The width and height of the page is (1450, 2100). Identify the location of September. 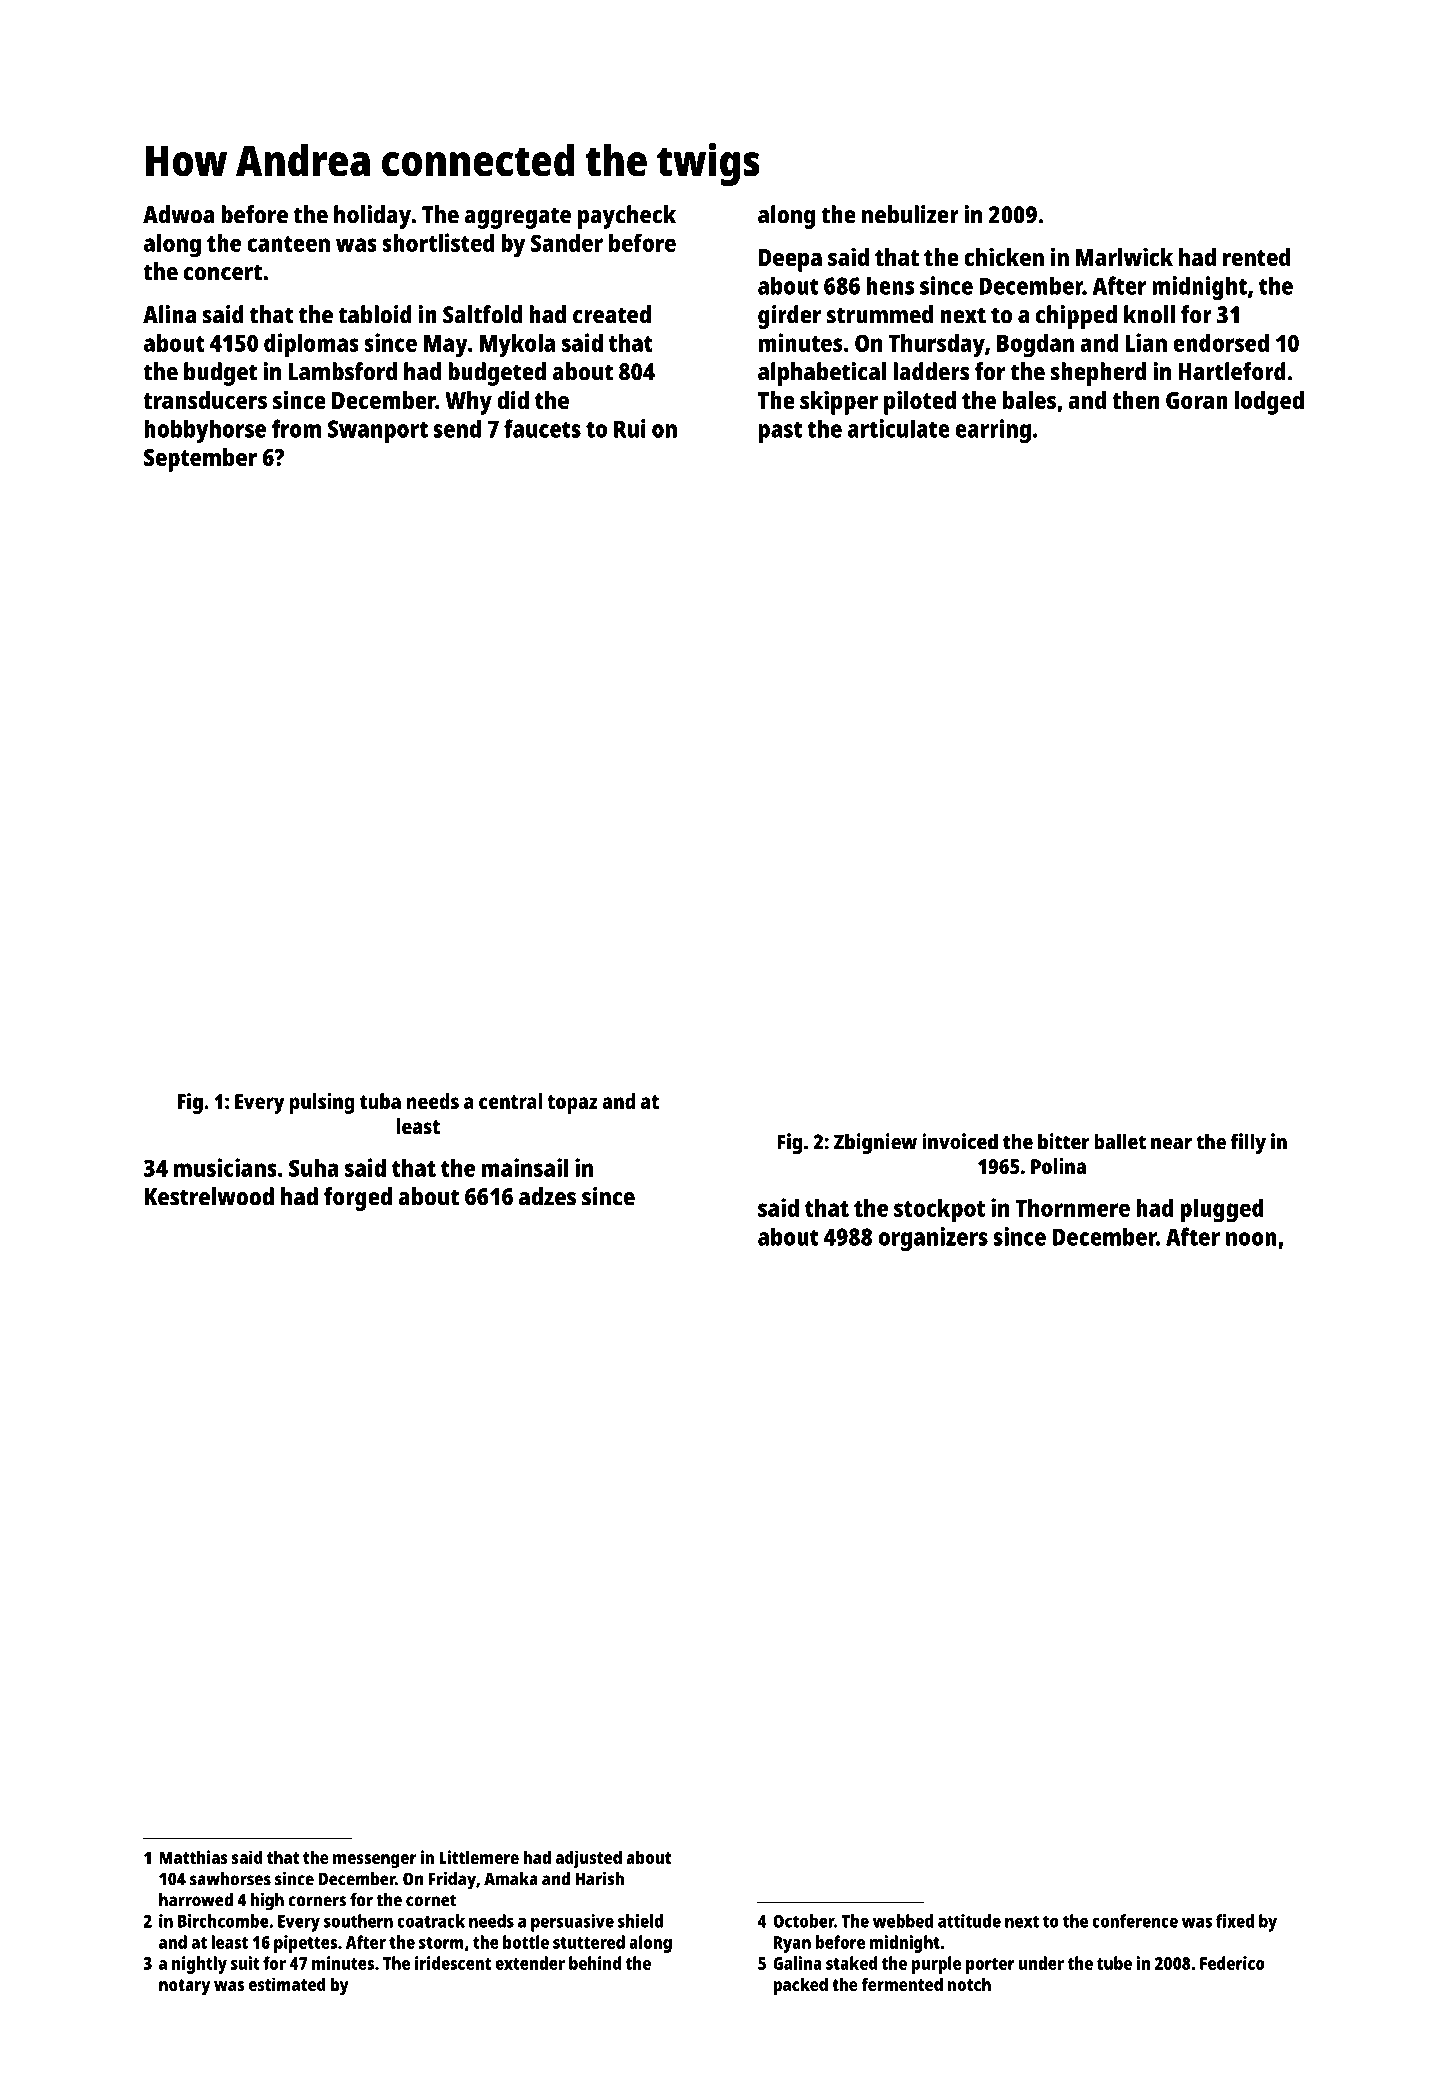
(200, 460).
